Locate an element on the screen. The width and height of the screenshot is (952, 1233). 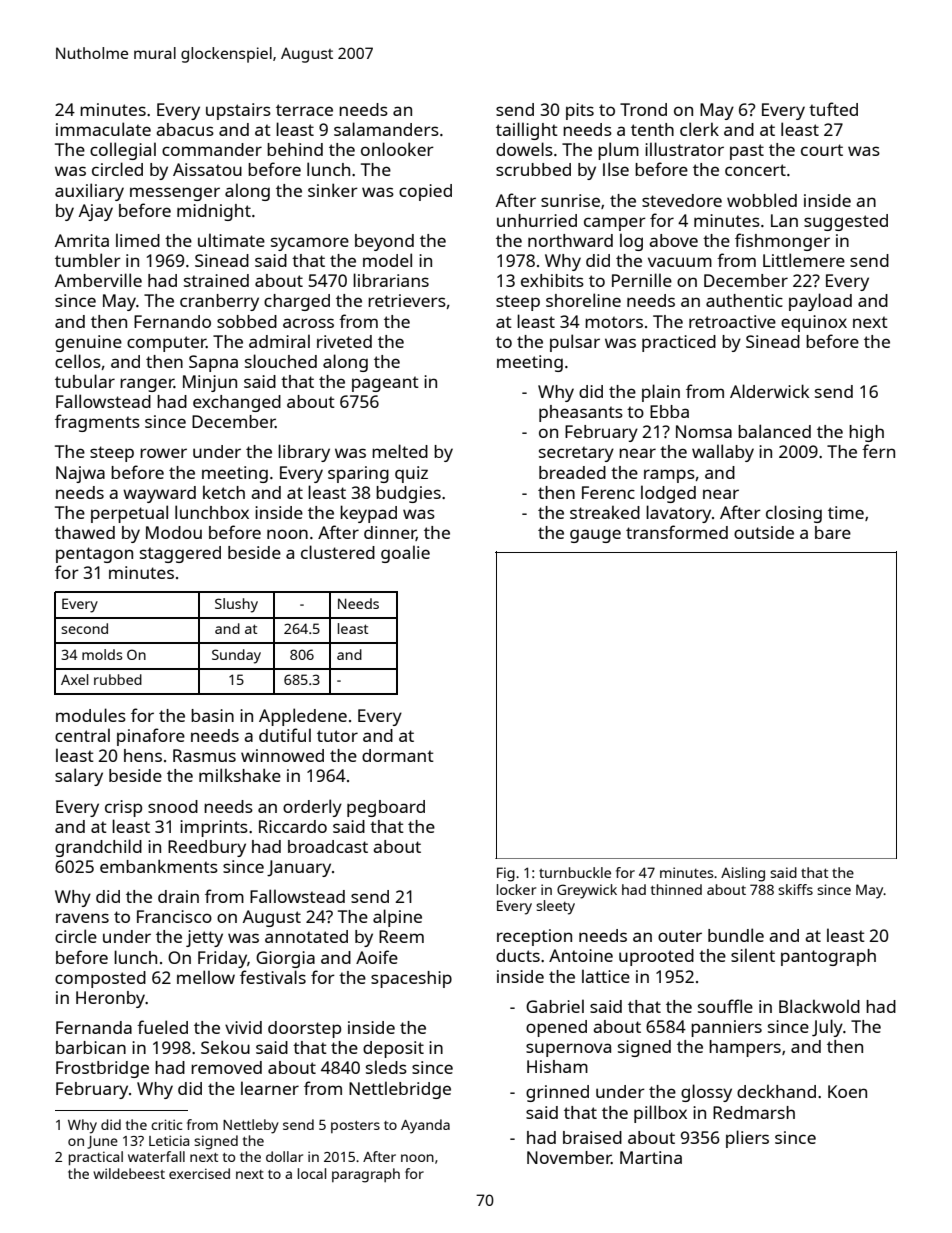
Ayanda is located at coordinates (425, 1126).
